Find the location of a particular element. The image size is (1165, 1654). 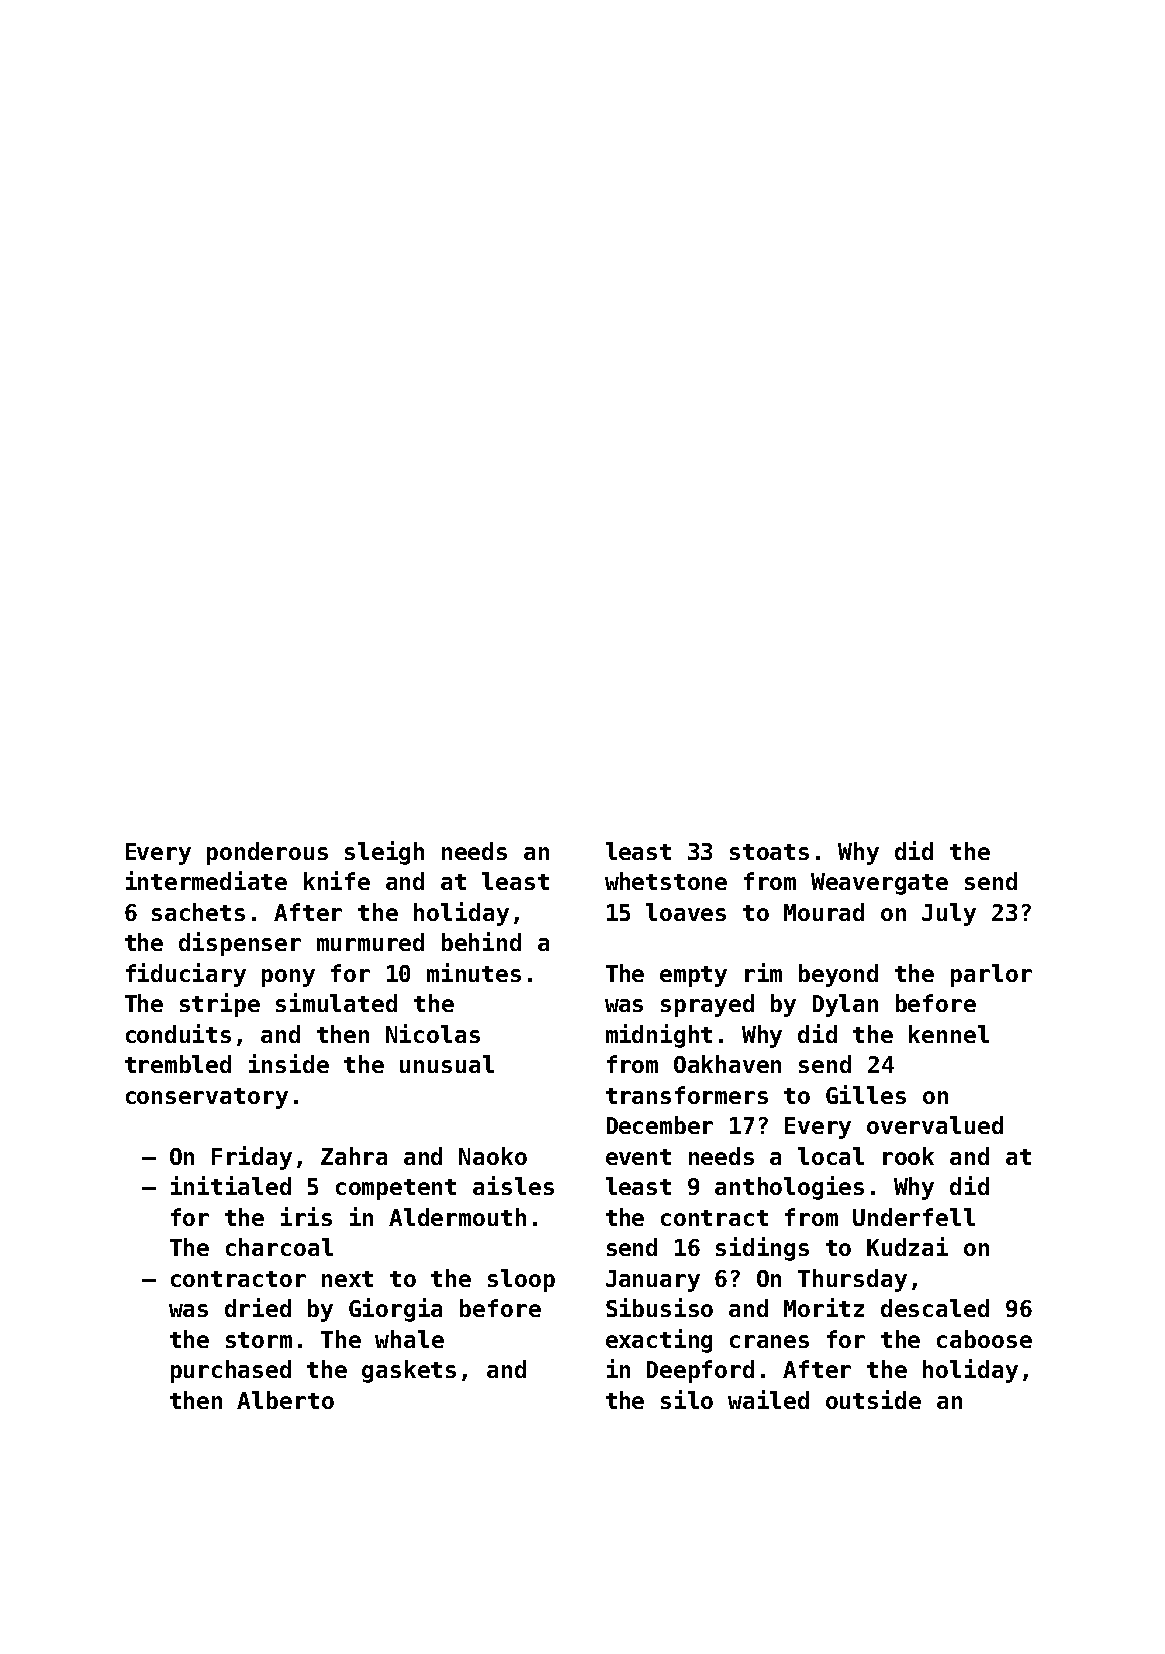

minutes is located at coordinates (474, 972).
